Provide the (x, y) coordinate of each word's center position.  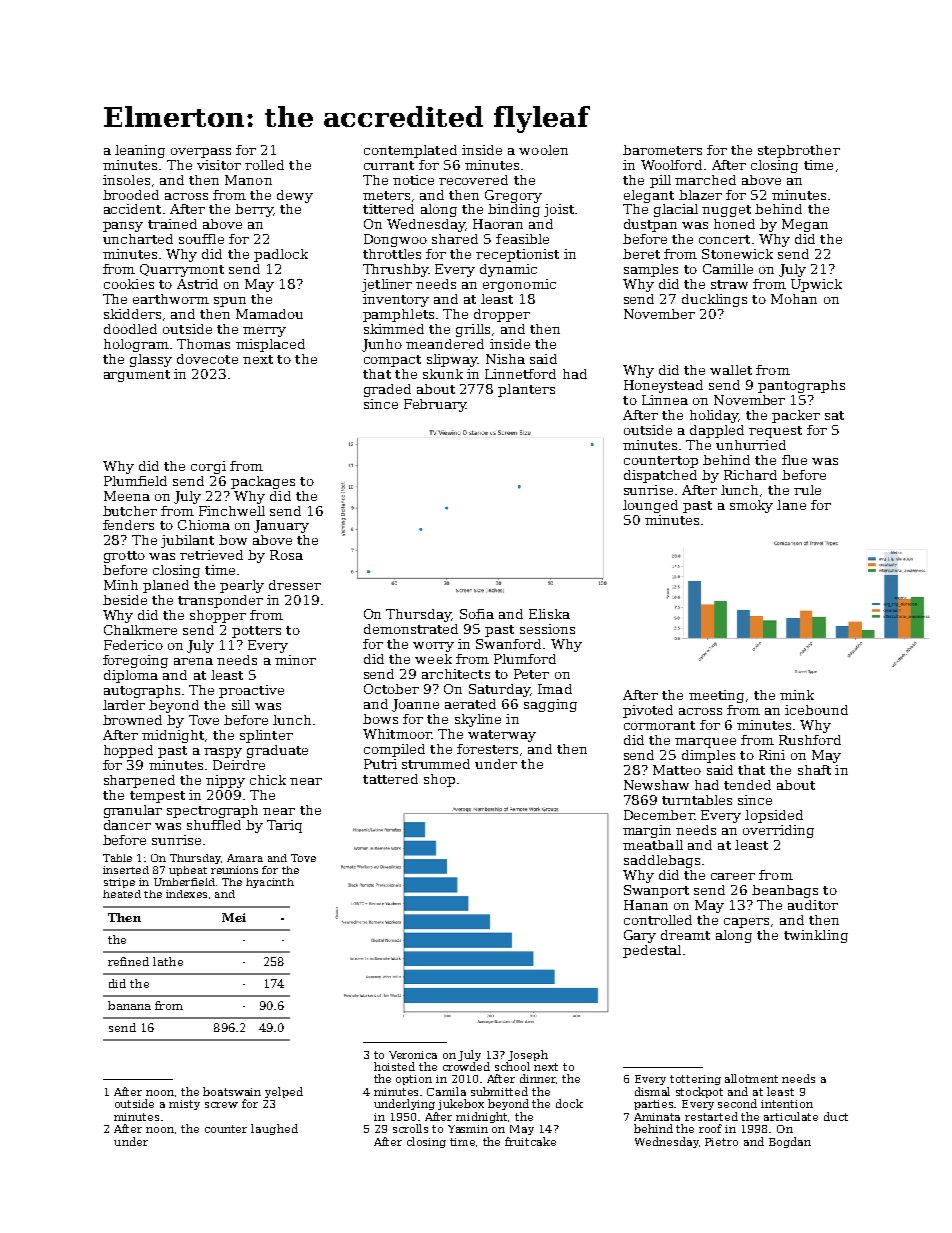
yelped (284, 1092)
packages (263, 482)
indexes (186, 894)
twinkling (816, 936)
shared (455, 239)
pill (660, 181)
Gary (640, 936)
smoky (751, 506)
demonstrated (411, 629)
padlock (281, 255)
